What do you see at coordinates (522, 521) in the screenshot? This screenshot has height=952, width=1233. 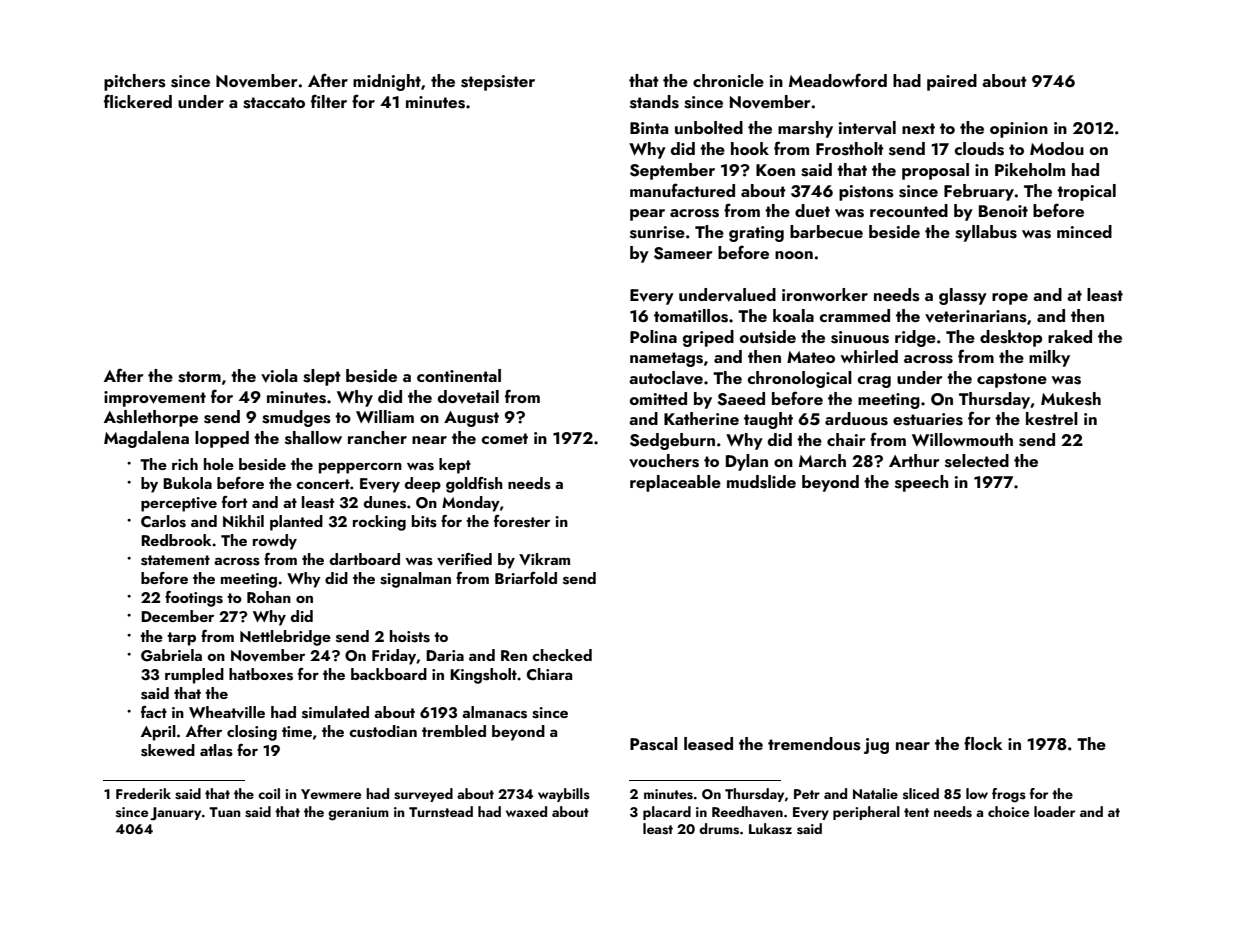 I see `forester` at bounding box center [522, 521].
